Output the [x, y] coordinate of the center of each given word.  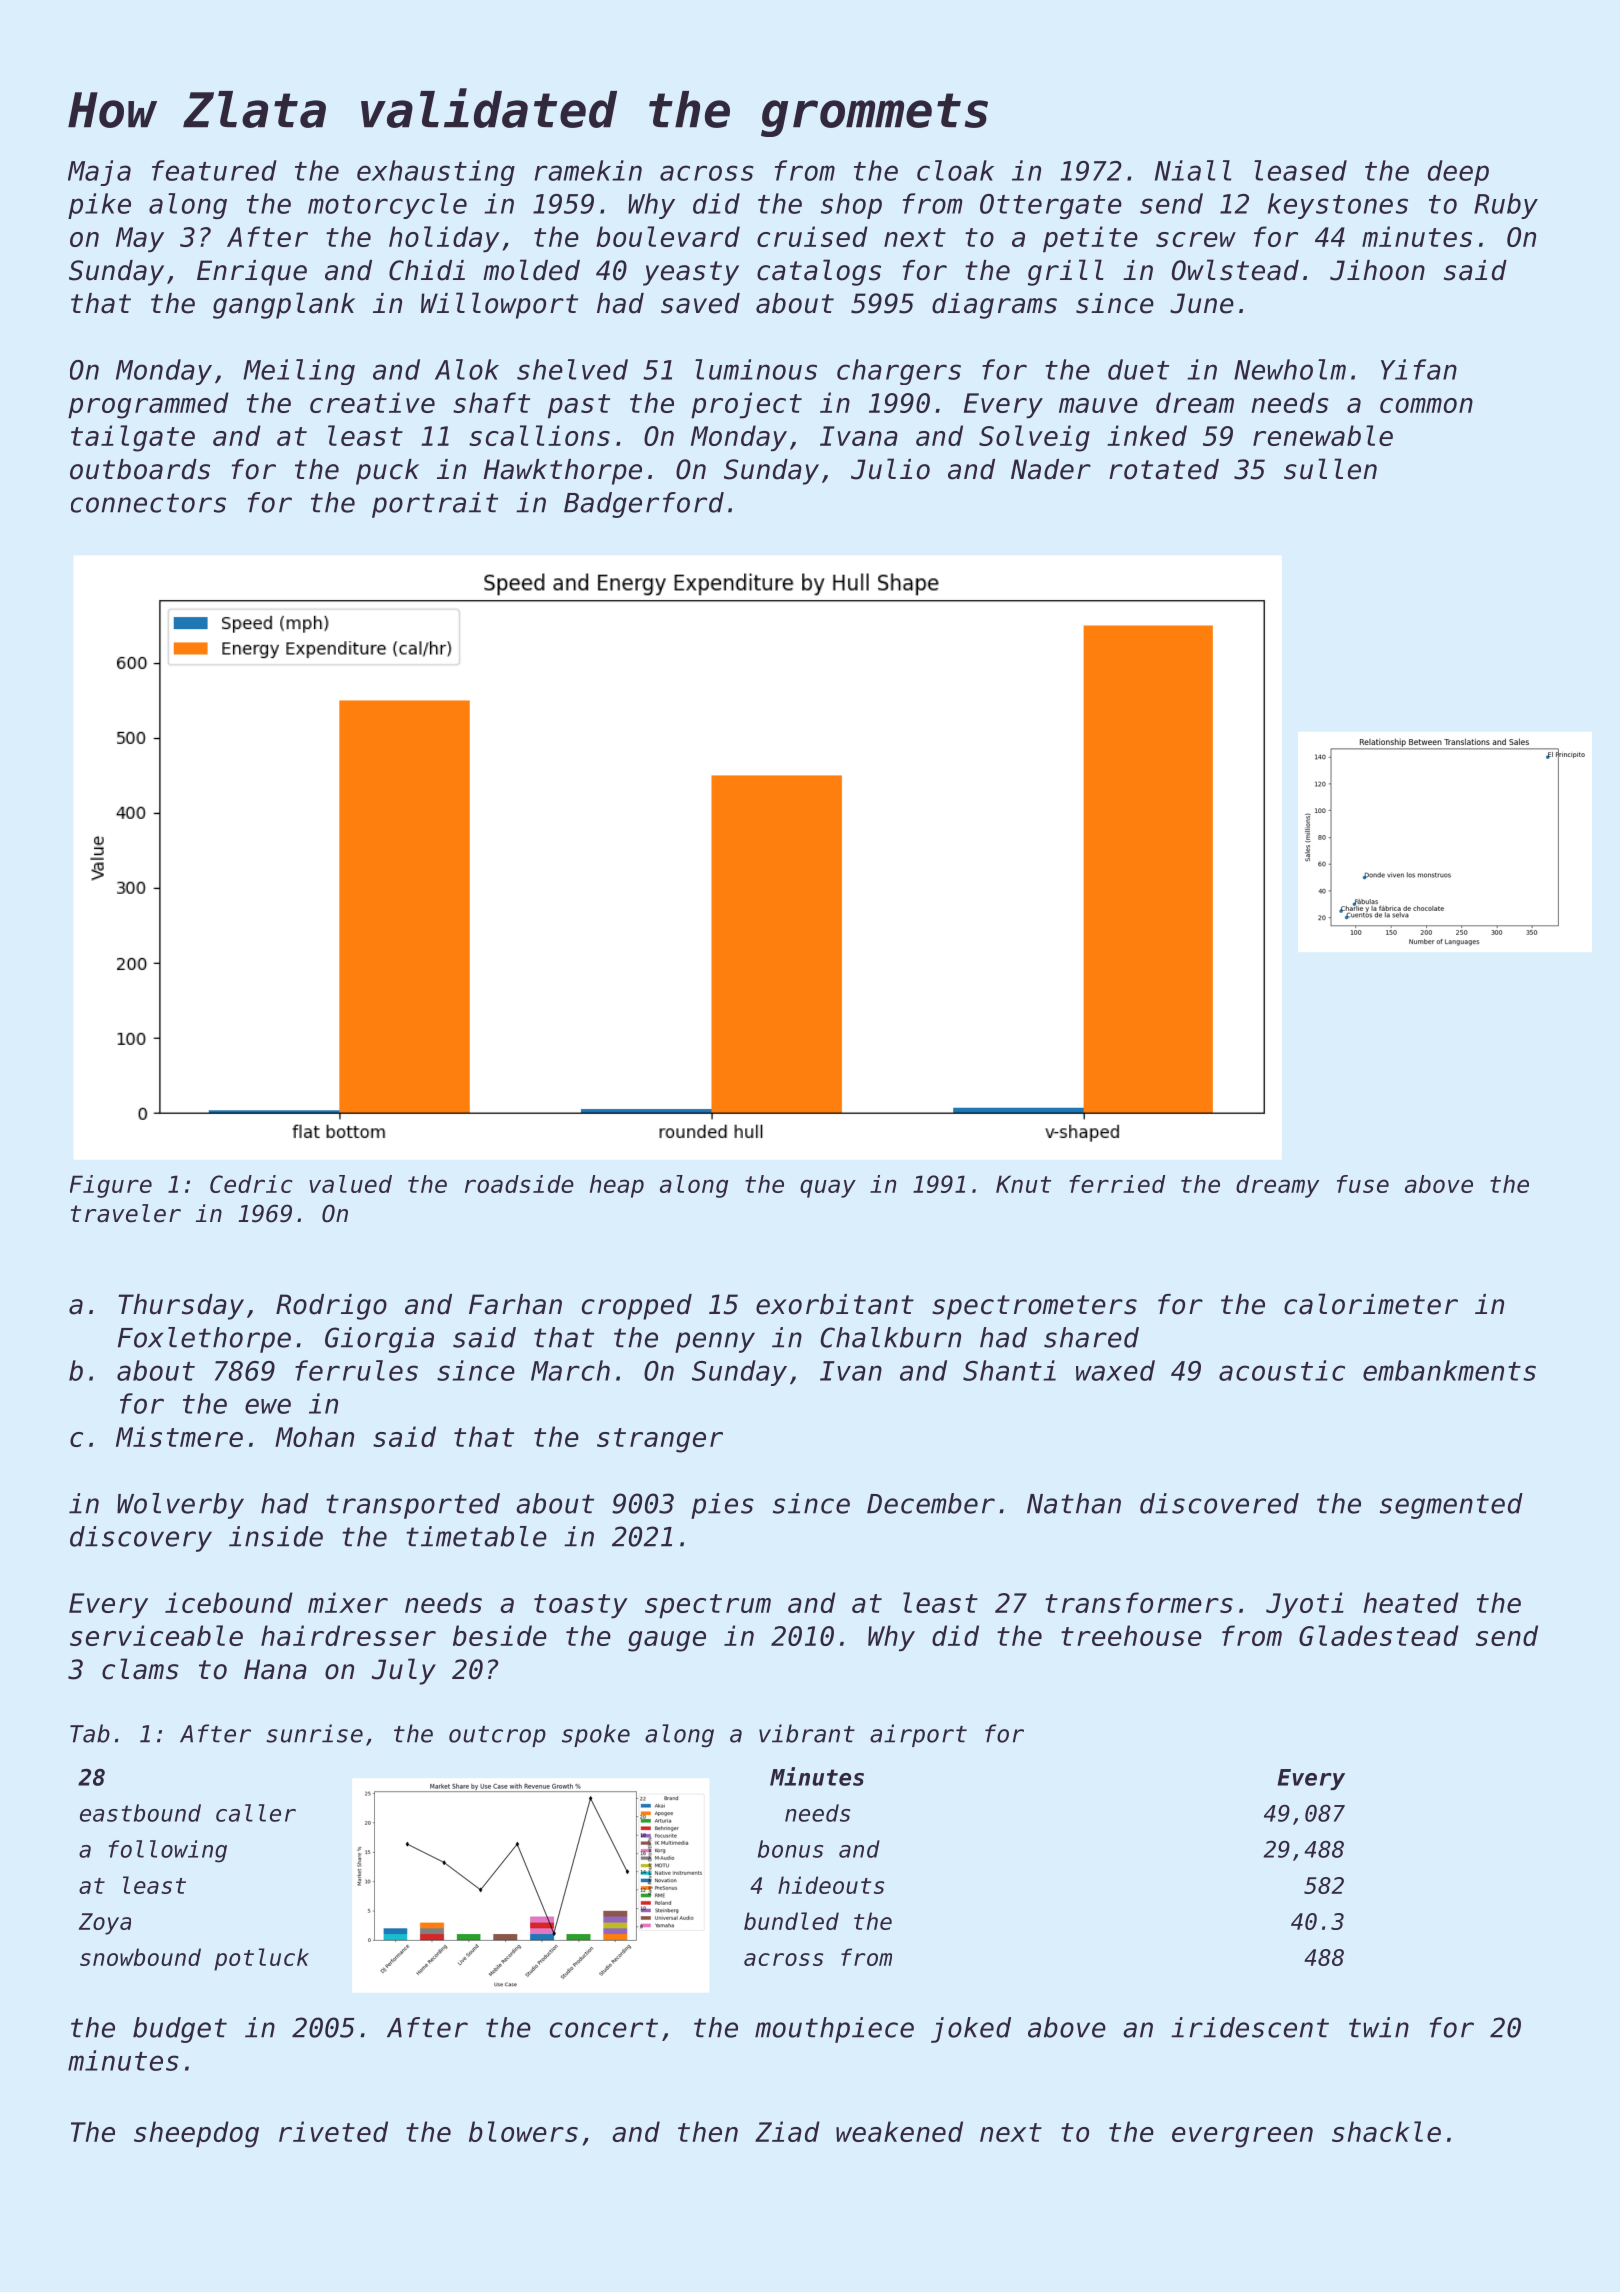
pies [722, 1506]
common [1426, 405]
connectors [148, 503]
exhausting [436, 173]
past [579, 406]
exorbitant [835, 1304]
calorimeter [1371, 1304]
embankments [1449, 1370]
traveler [126, 1213]
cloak [955, 170]
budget [180, 2030]
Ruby [1506, 206]
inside [276, 1536]
